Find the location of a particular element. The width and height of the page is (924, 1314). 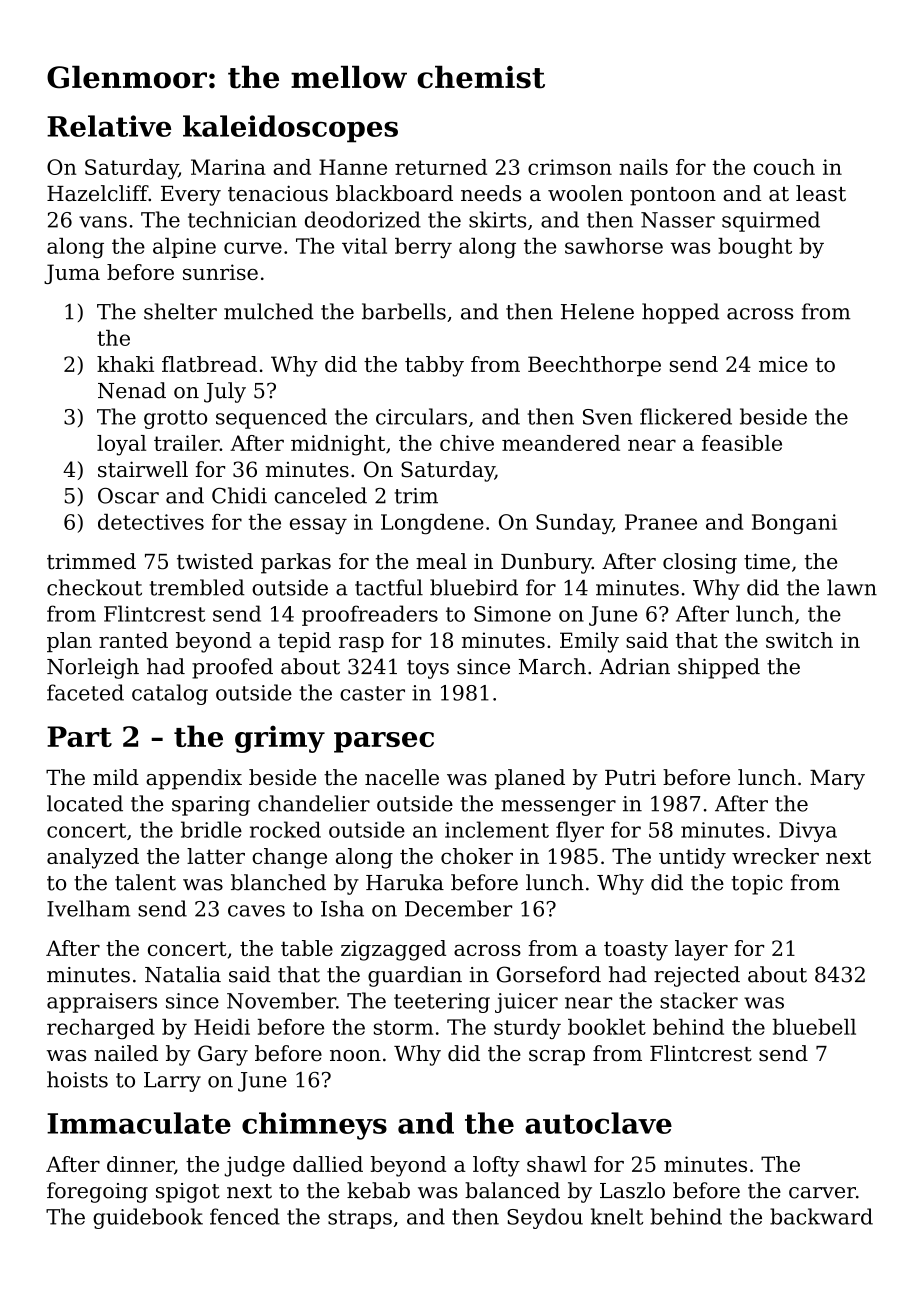

bluebell is located at coordinates (814, 1027).
